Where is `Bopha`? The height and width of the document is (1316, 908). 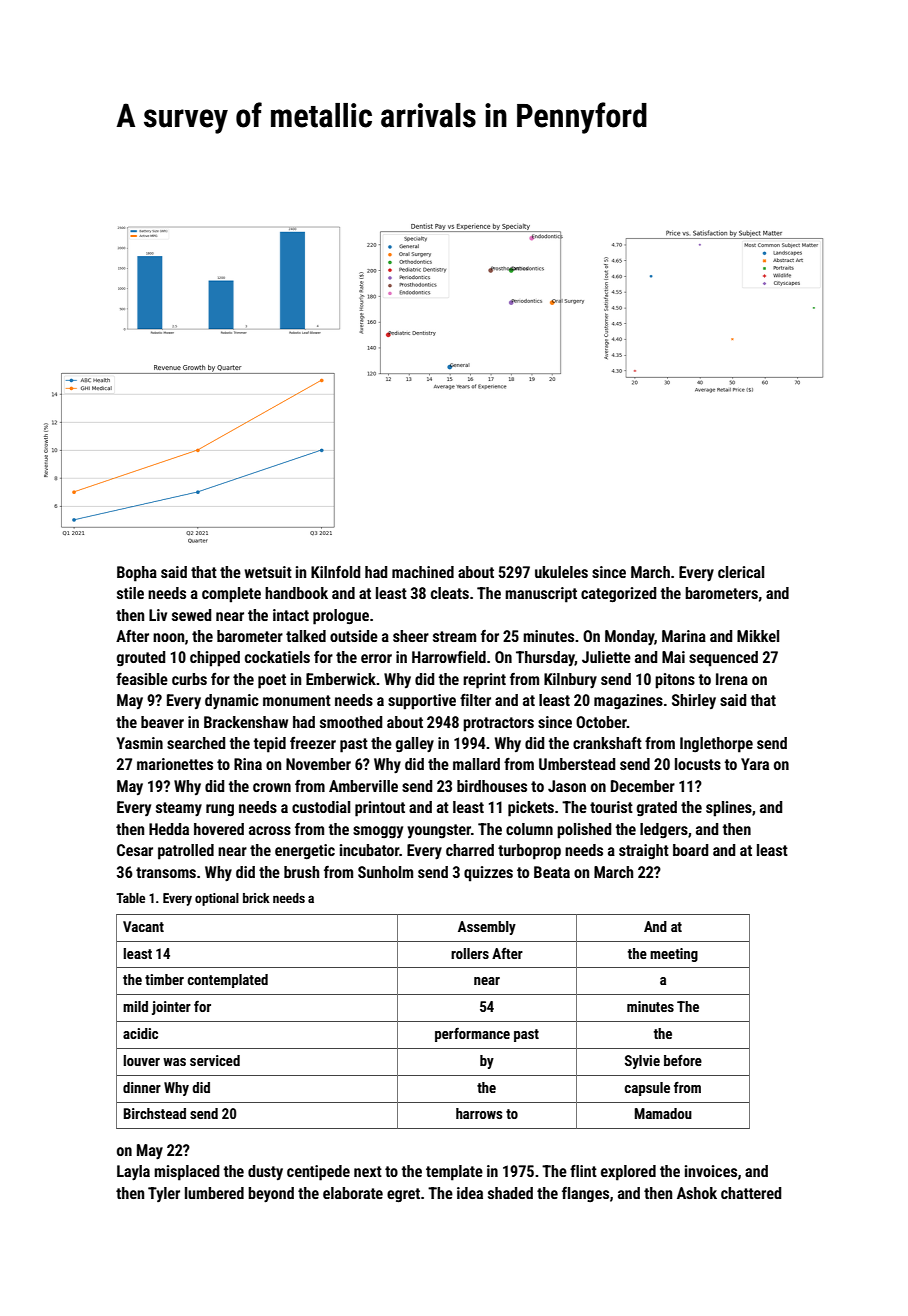 Bopha is located at coordinates (137, 574).
